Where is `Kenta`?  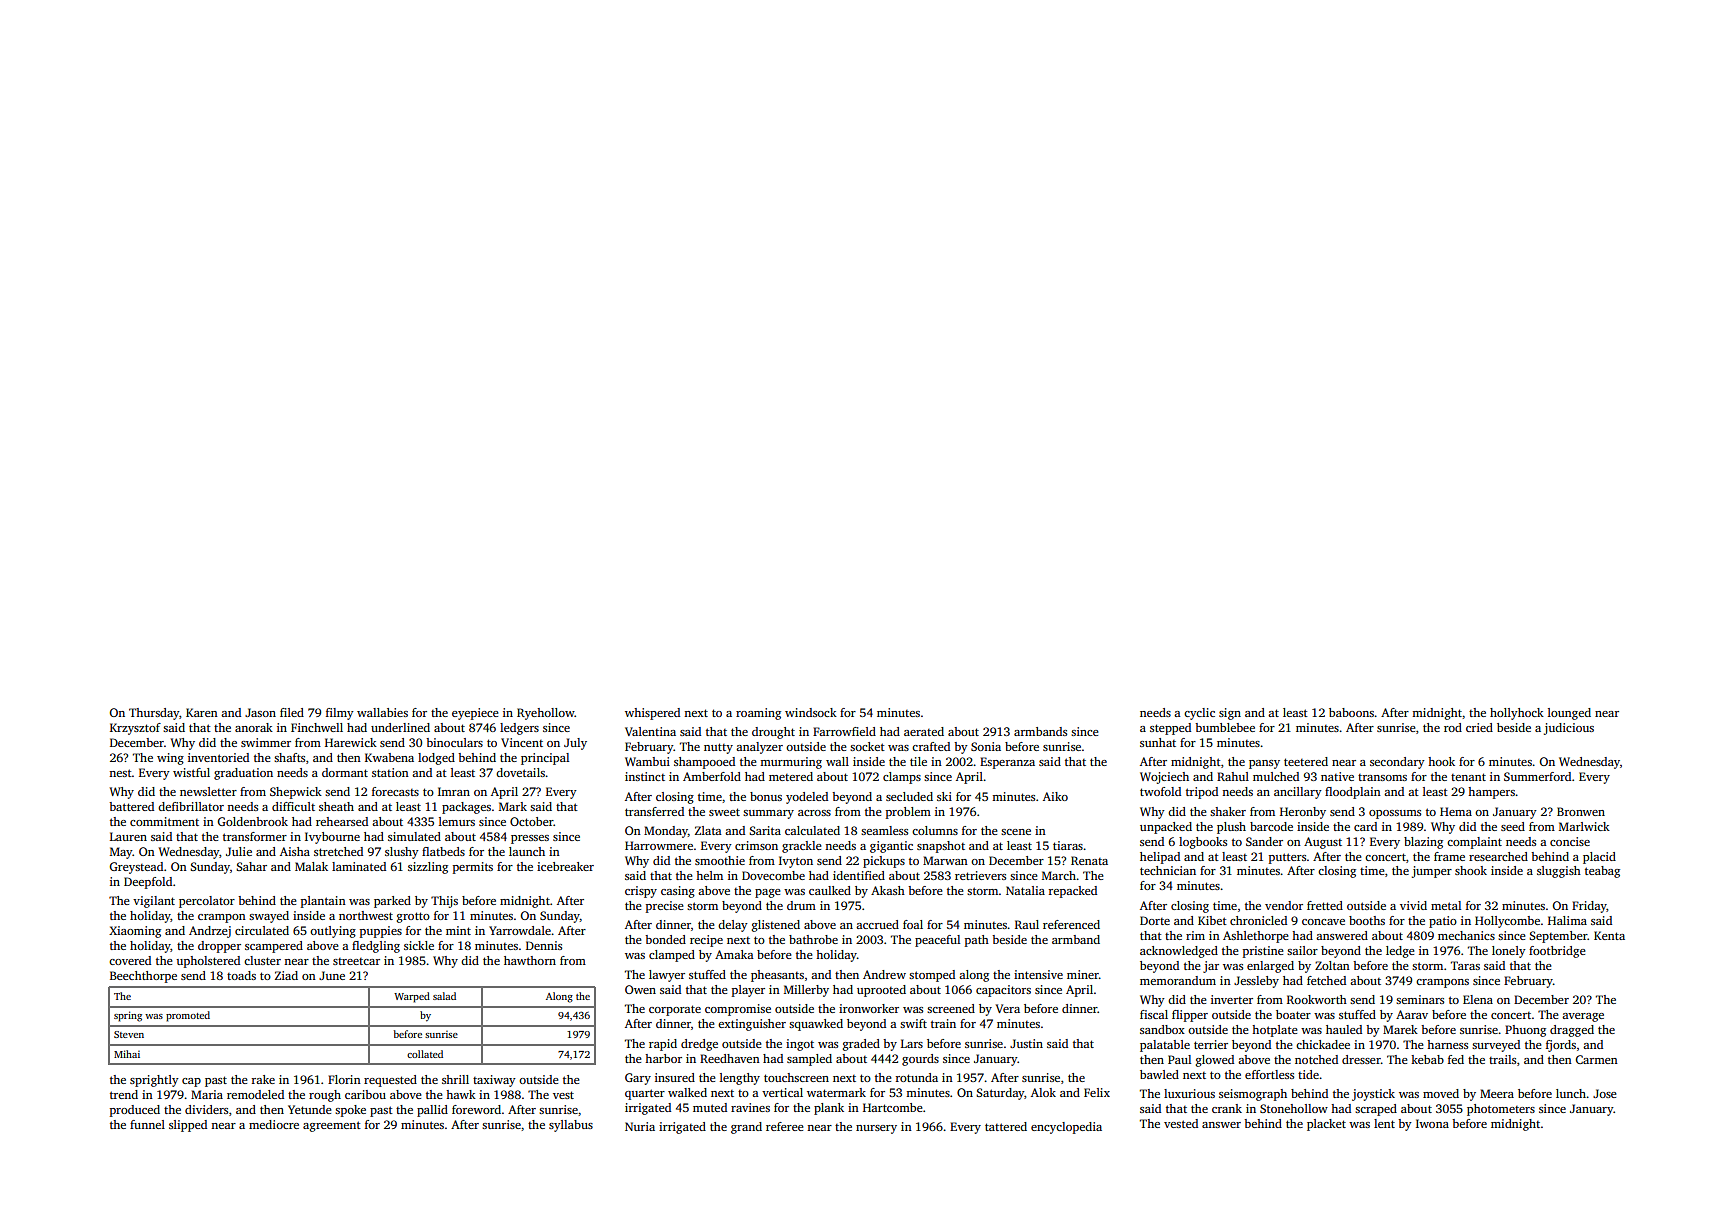
Kenta is located at coordinates (1609, 935).
